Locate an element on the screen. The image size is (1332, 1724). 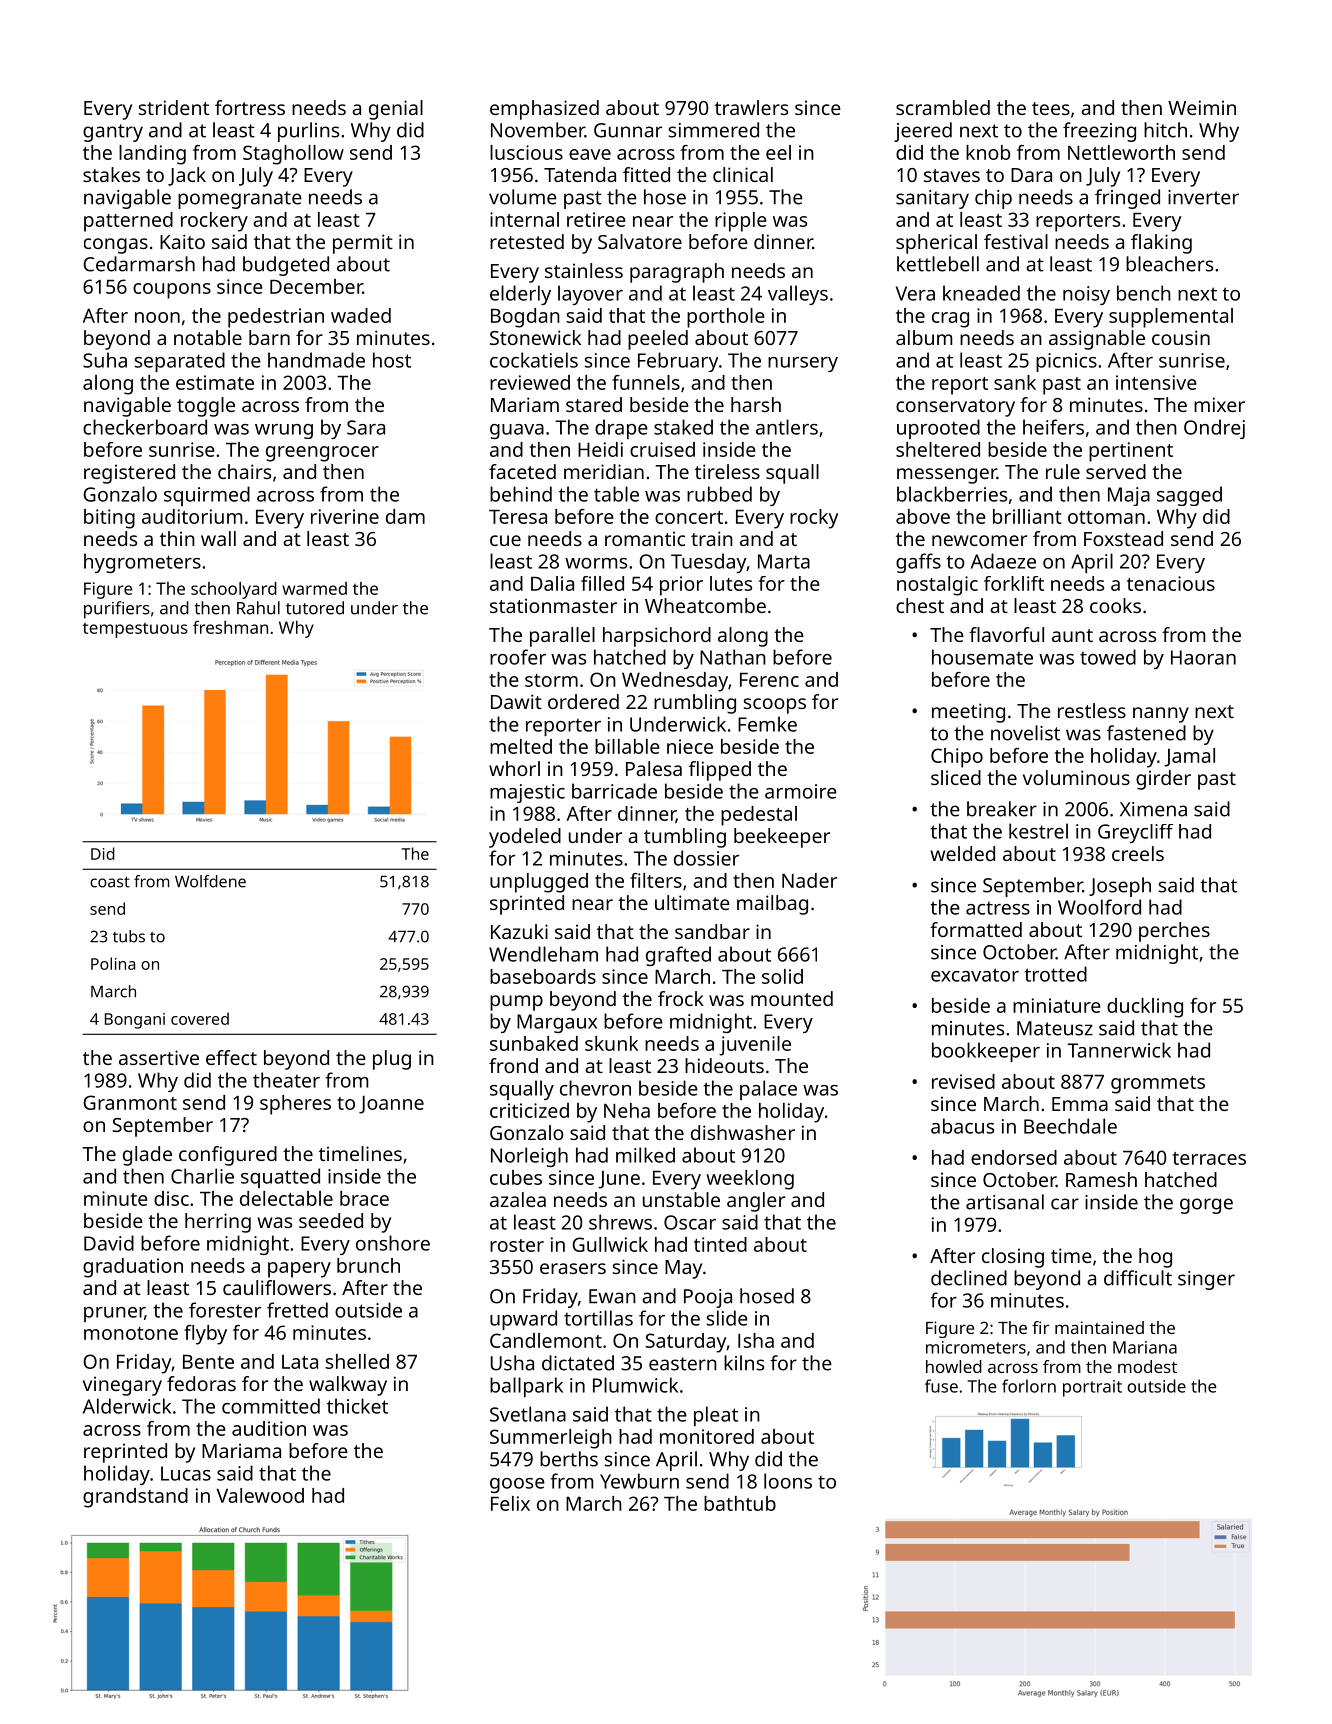
reprinted is located at coordinates (125, 1453).
